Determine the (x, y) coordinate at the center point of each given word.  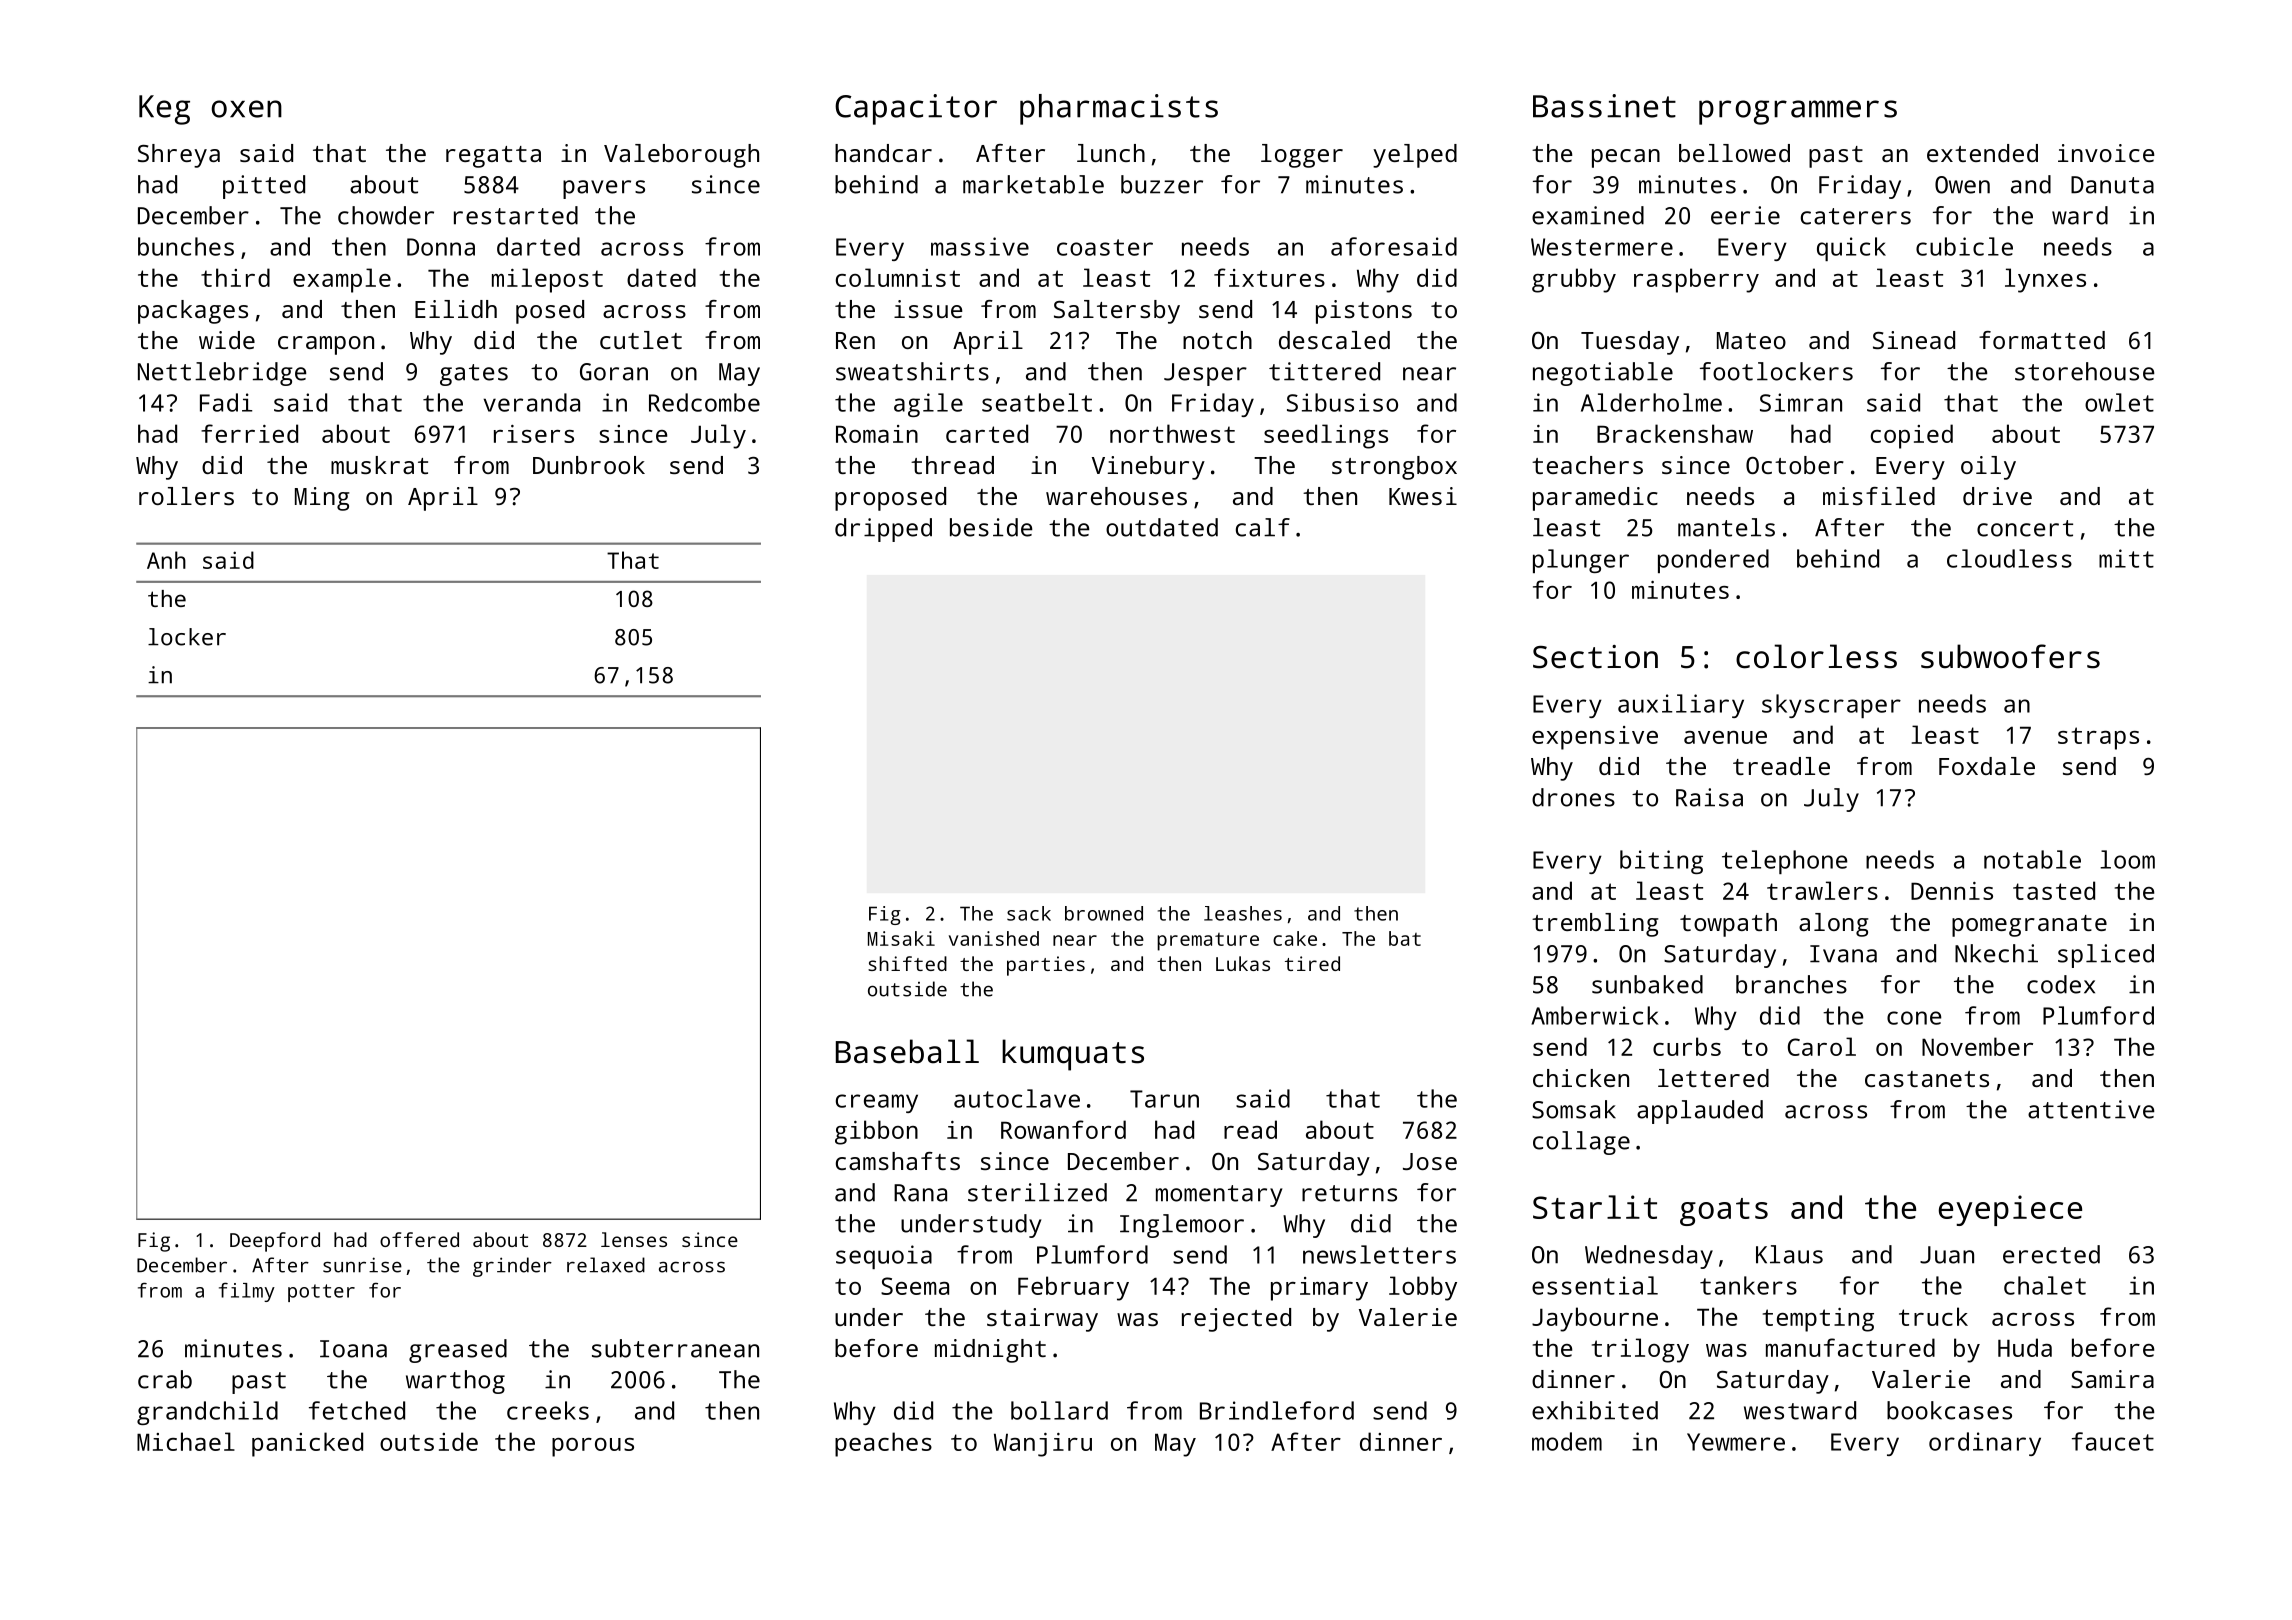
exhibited (1595, 1410)
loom (2127, 859)
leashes (1243, 913)
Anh (166, 560)
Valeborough (681, 156)
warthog (455, 1382)
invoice (2106, 153)
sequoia (884, 1257)
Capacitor (916, 109)
